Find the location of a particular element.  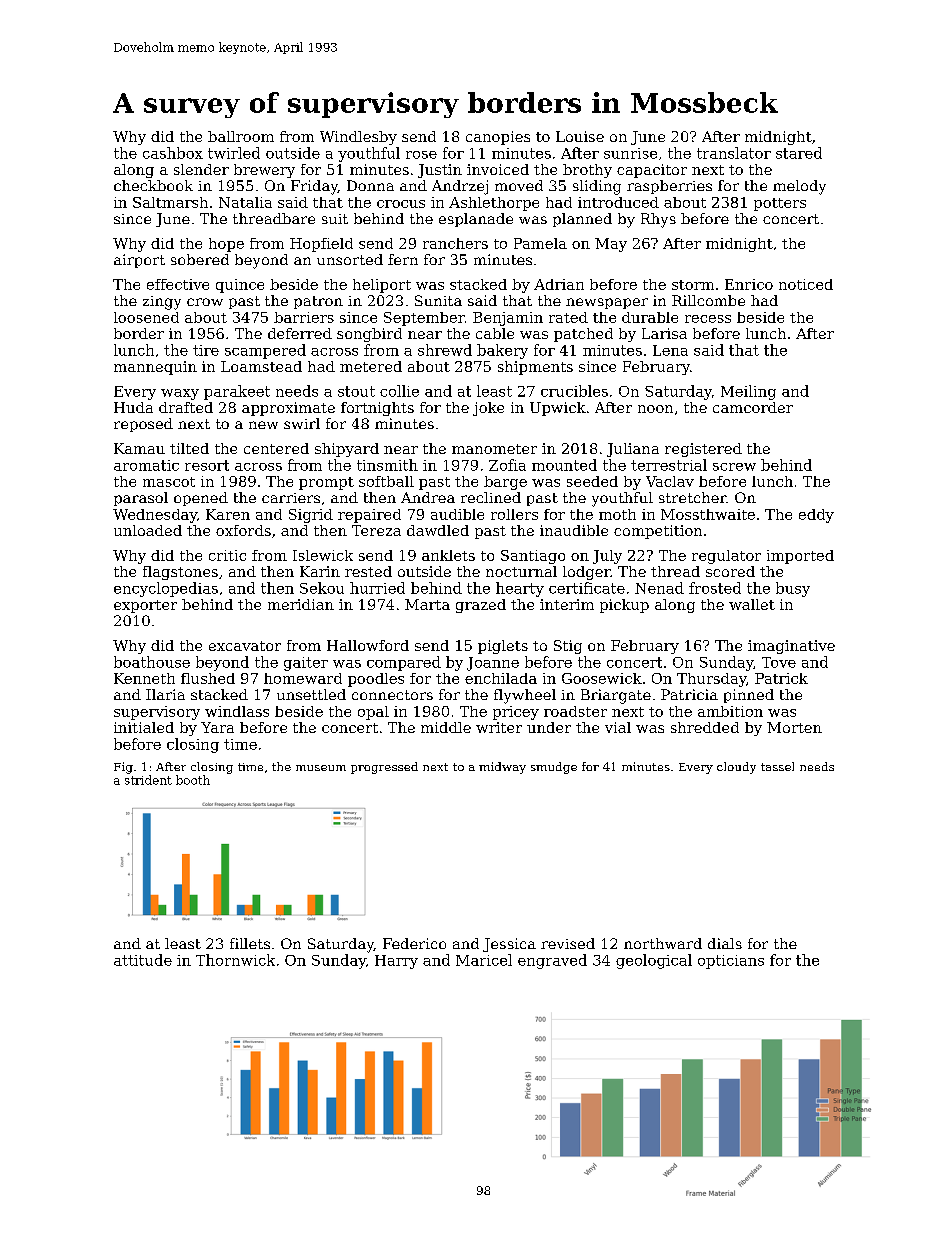

Windlesby is located at coordinates (358, 138).
